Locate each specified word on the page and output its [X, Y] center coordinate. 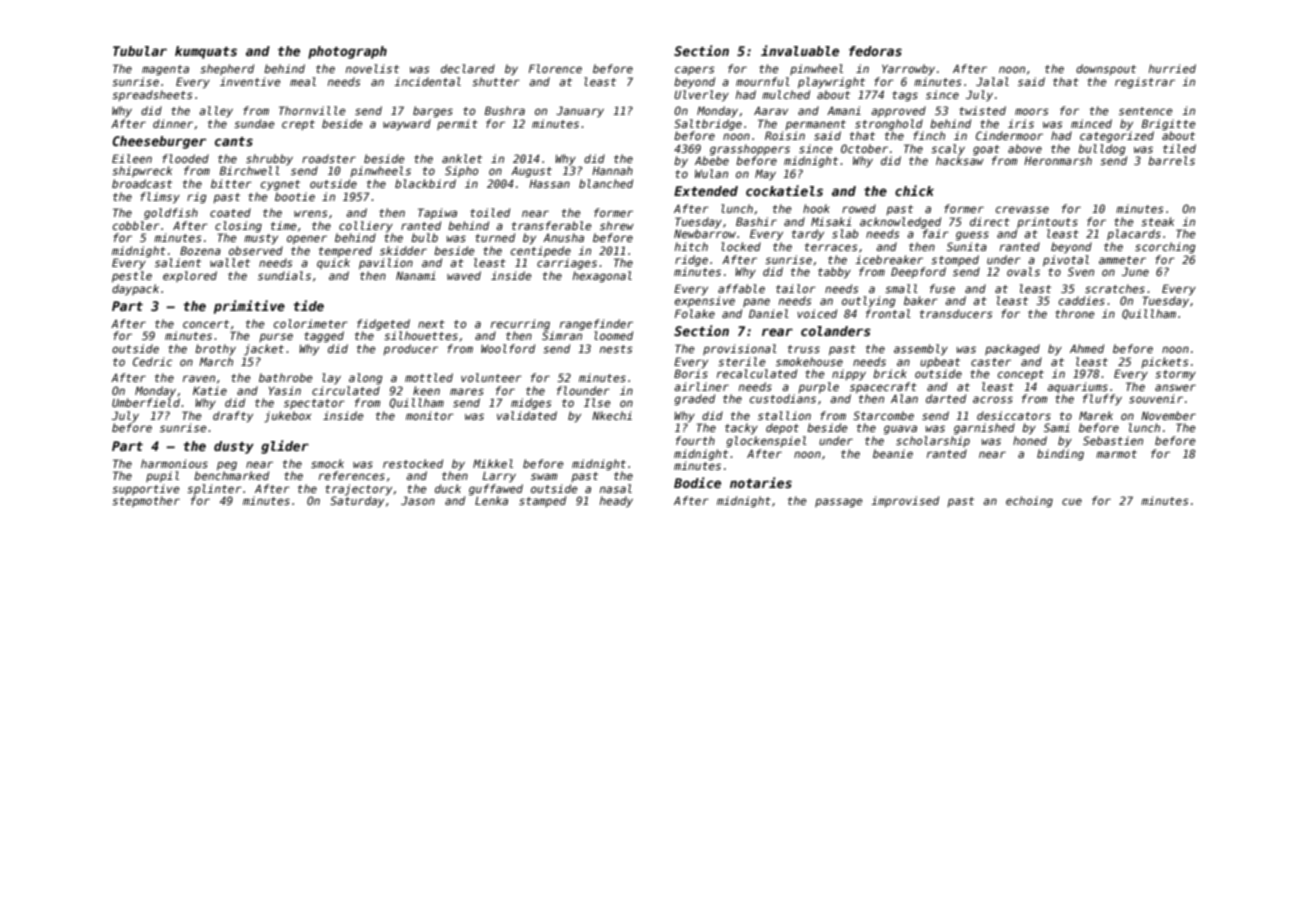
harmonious [174, 463]
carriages [567, 264]
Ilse [597, 402]
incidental [427, 81]
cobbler [136, 225]
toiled [490, 212]
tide [309, 305]
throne [1075, 313]
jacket [264, 350]
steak [1157, 221]
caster [991, 362]
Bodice [697, 482]
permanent [815, 125]
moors [1032, 111]
